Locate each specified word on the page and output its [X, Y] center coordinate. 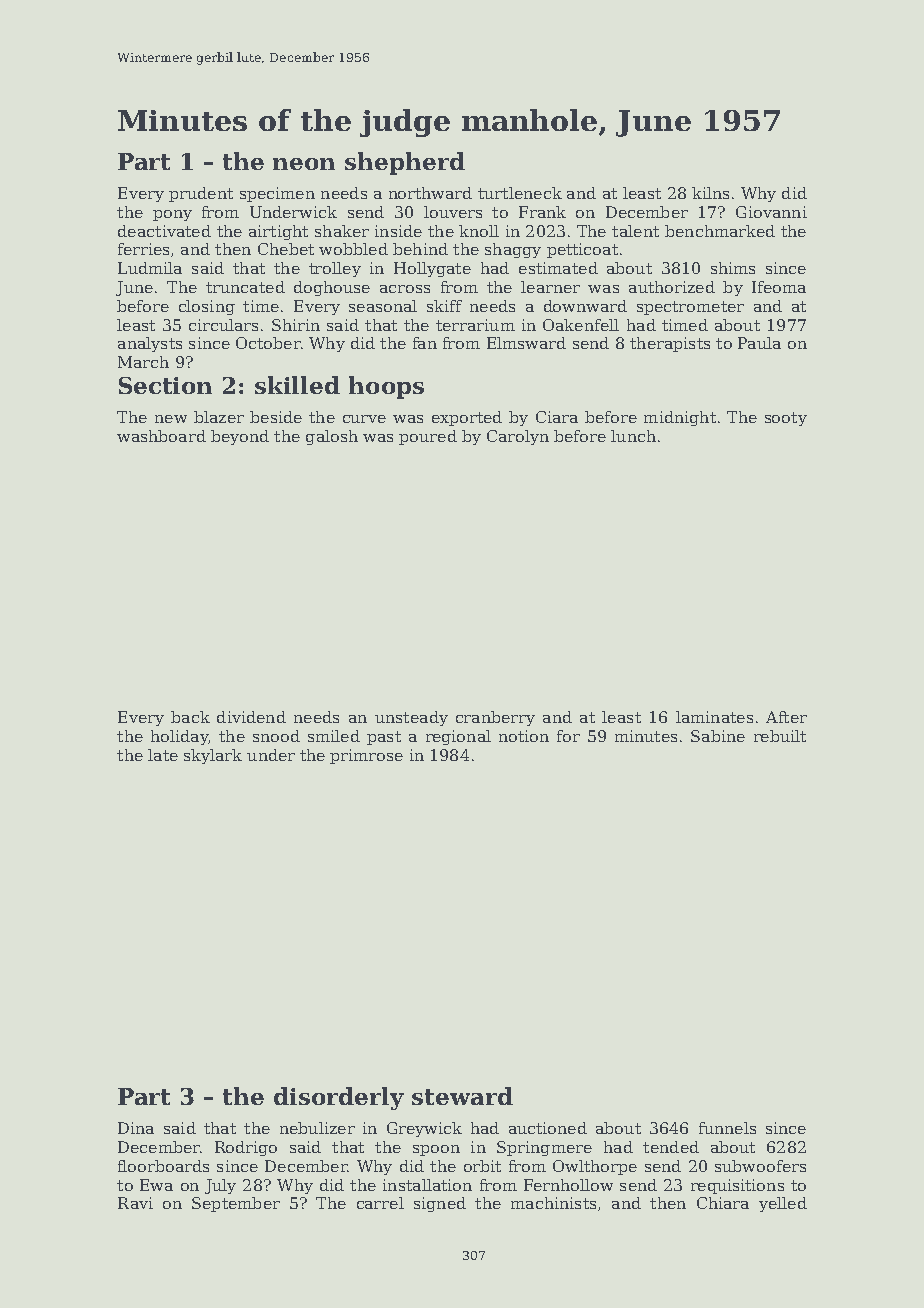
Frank [542, 212]
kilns [710, 193]
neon [304, 164]
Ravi [135, 1203]
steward [462, 1096]
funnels [727, 1128]
